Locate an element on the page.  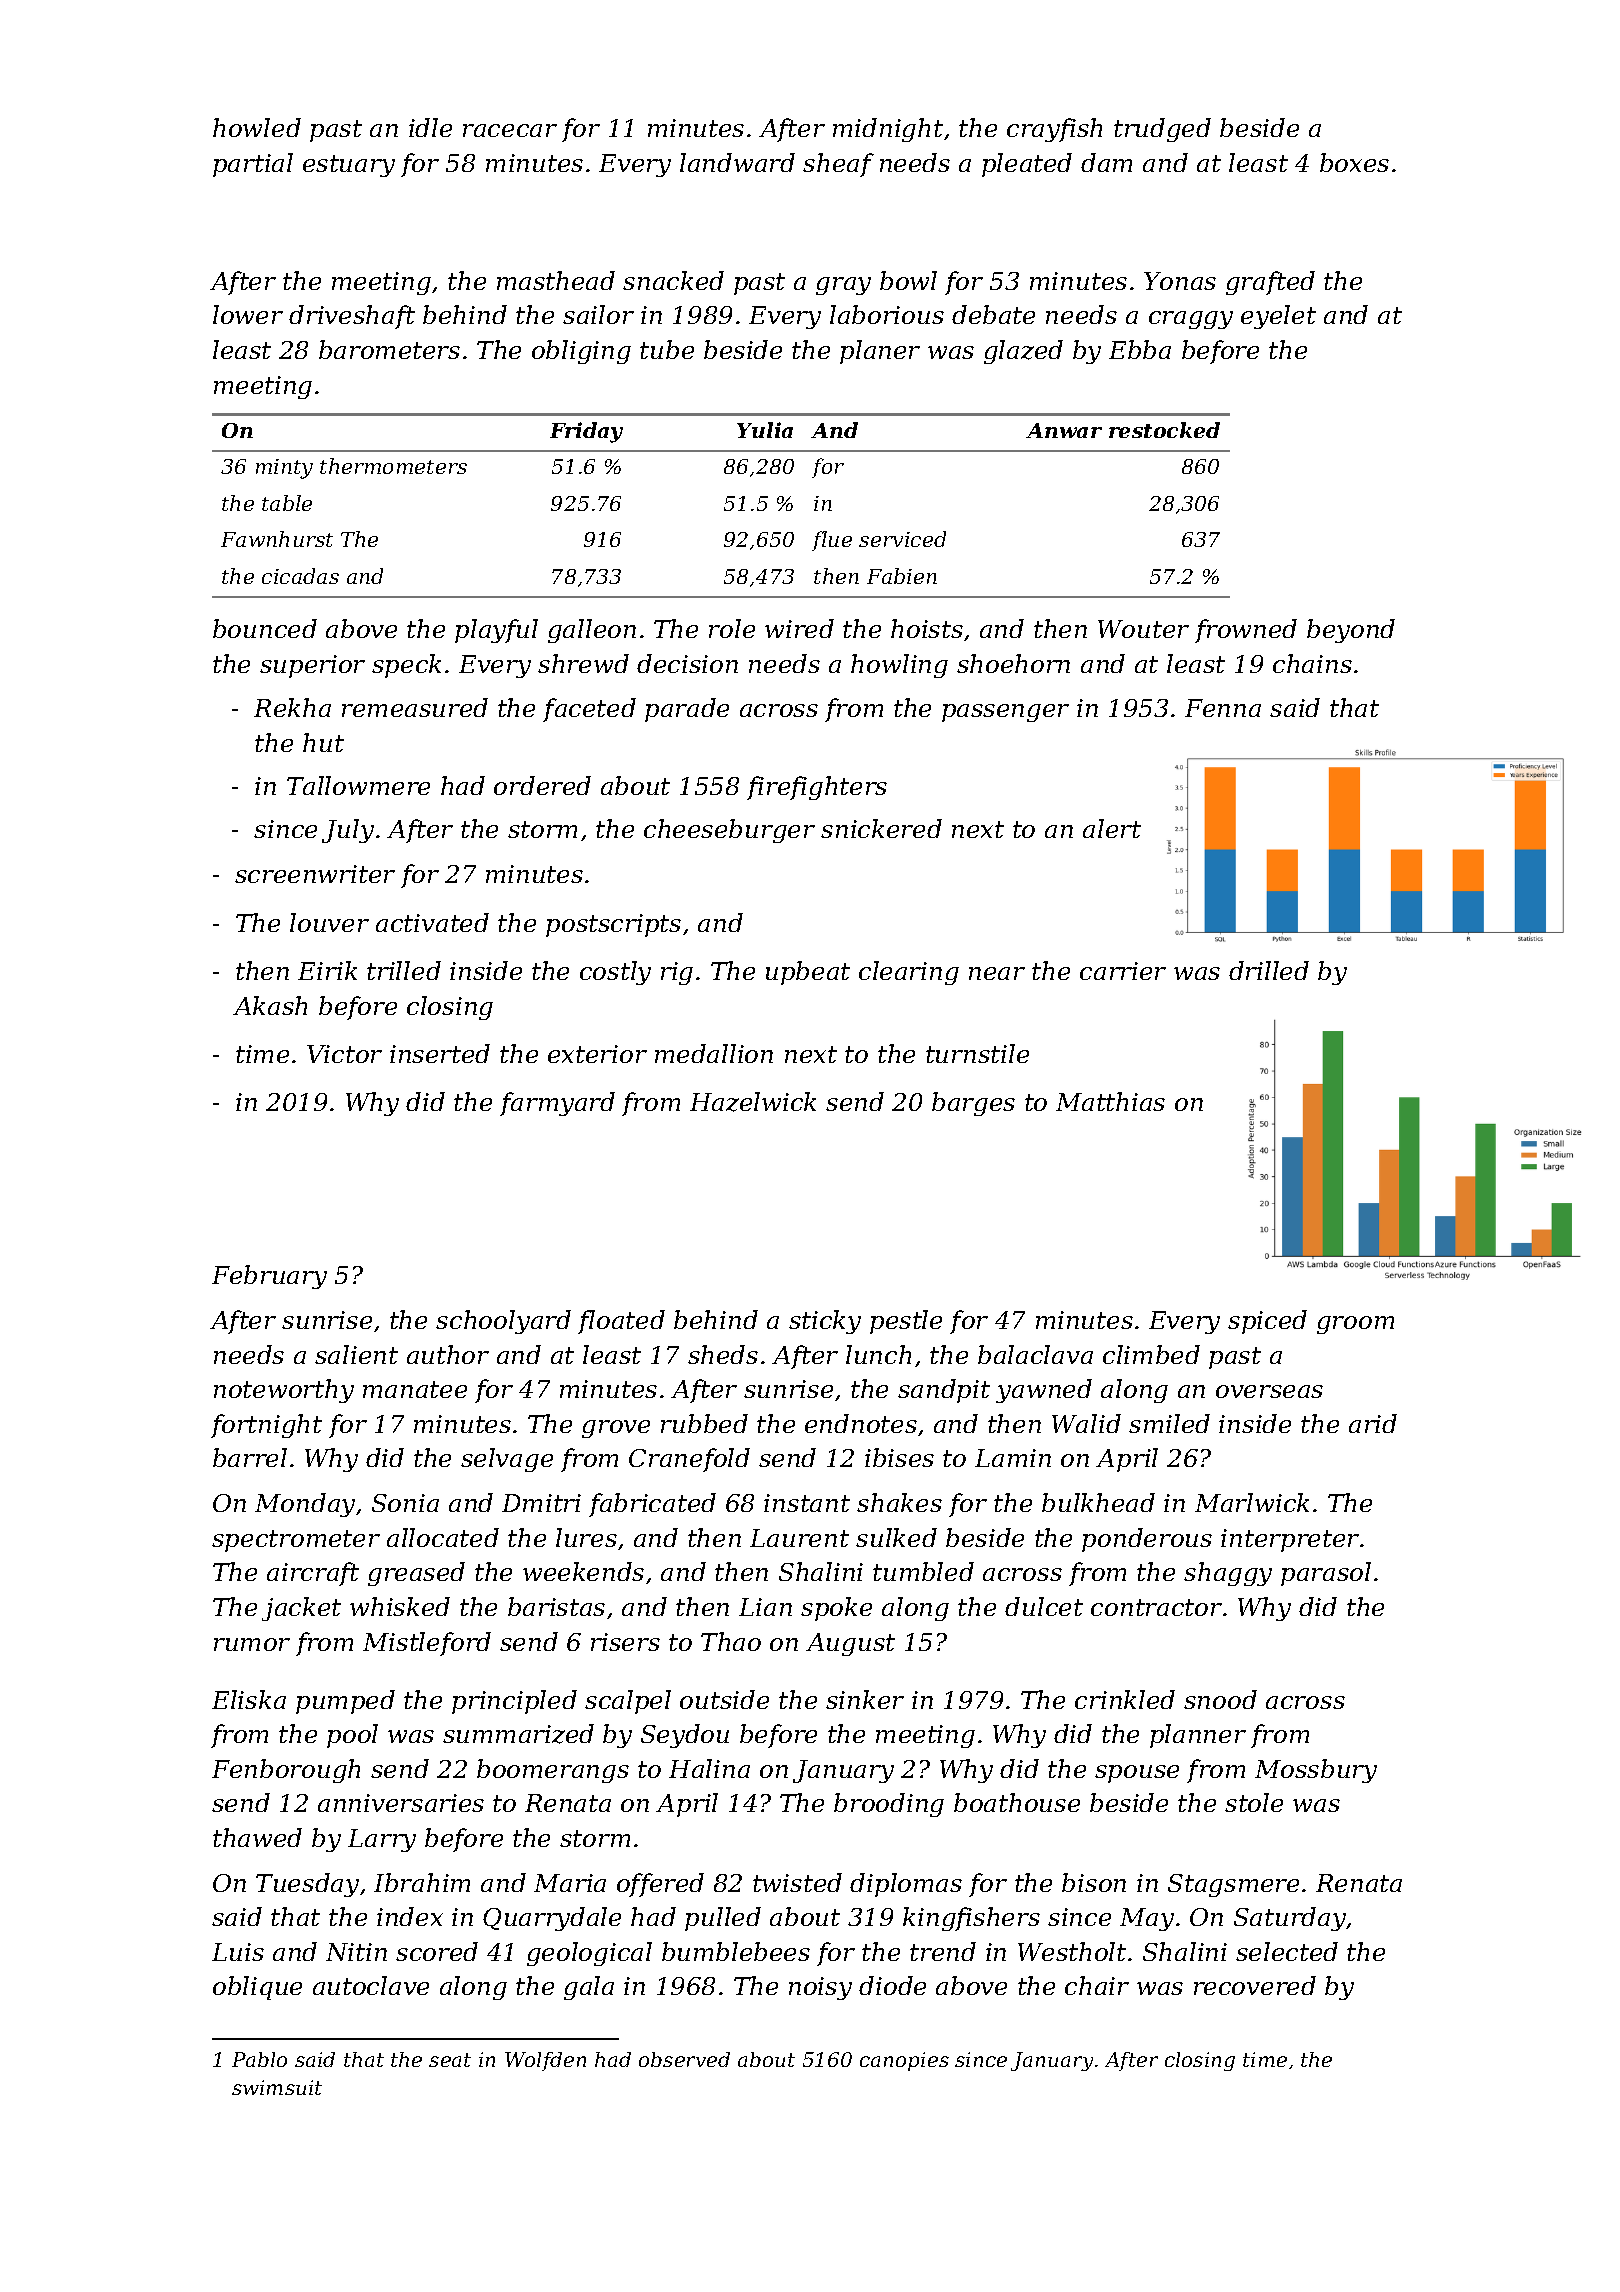
thermometers is located at coordinates (393, 466).
